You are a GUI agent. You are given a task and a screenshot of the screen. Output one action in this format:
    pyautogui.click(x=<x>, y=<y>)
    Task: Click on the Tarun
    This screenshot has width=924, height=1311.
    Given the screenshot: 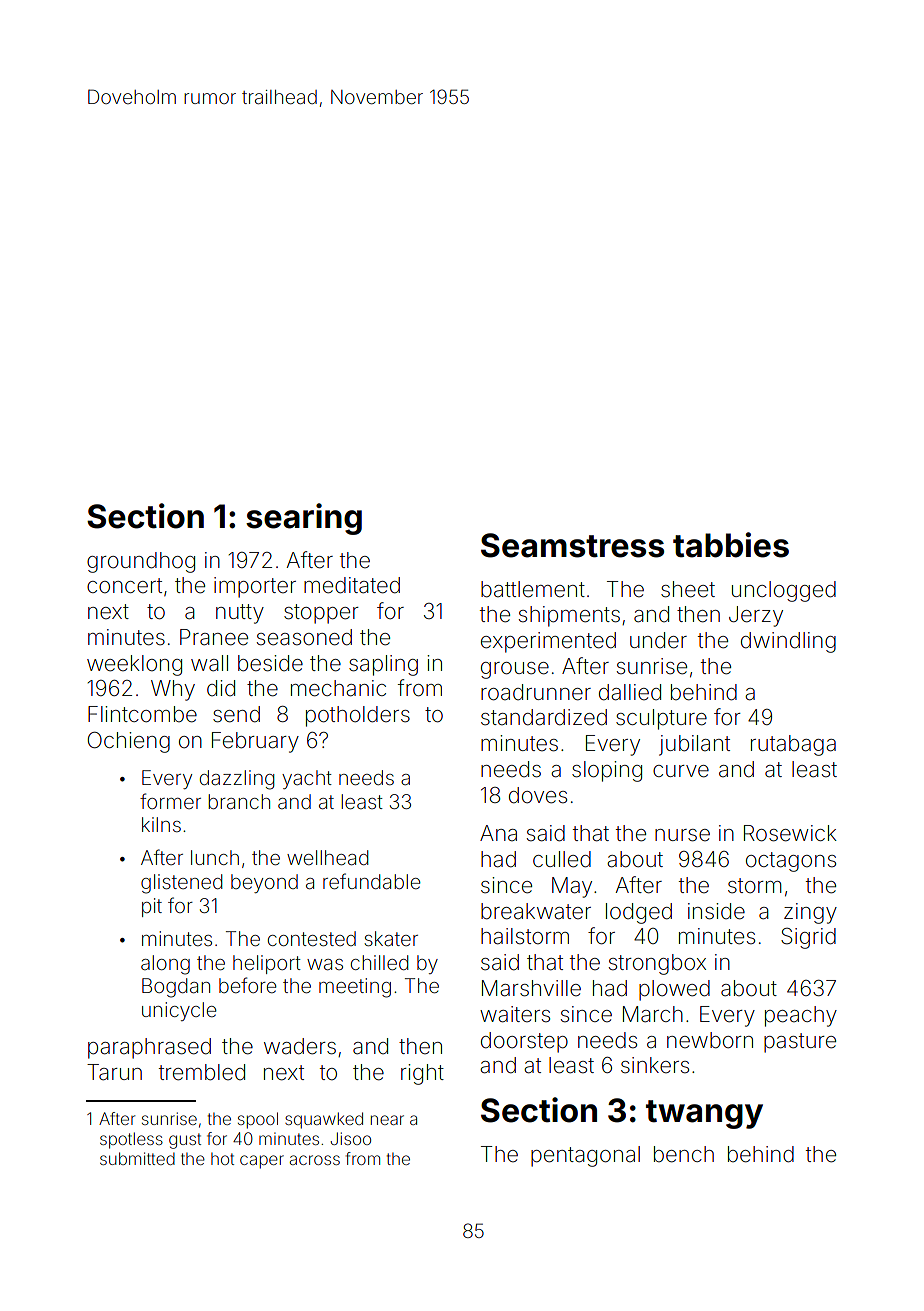 What is the action you would take?
    pyautogui.click(x=114, y=1072)
